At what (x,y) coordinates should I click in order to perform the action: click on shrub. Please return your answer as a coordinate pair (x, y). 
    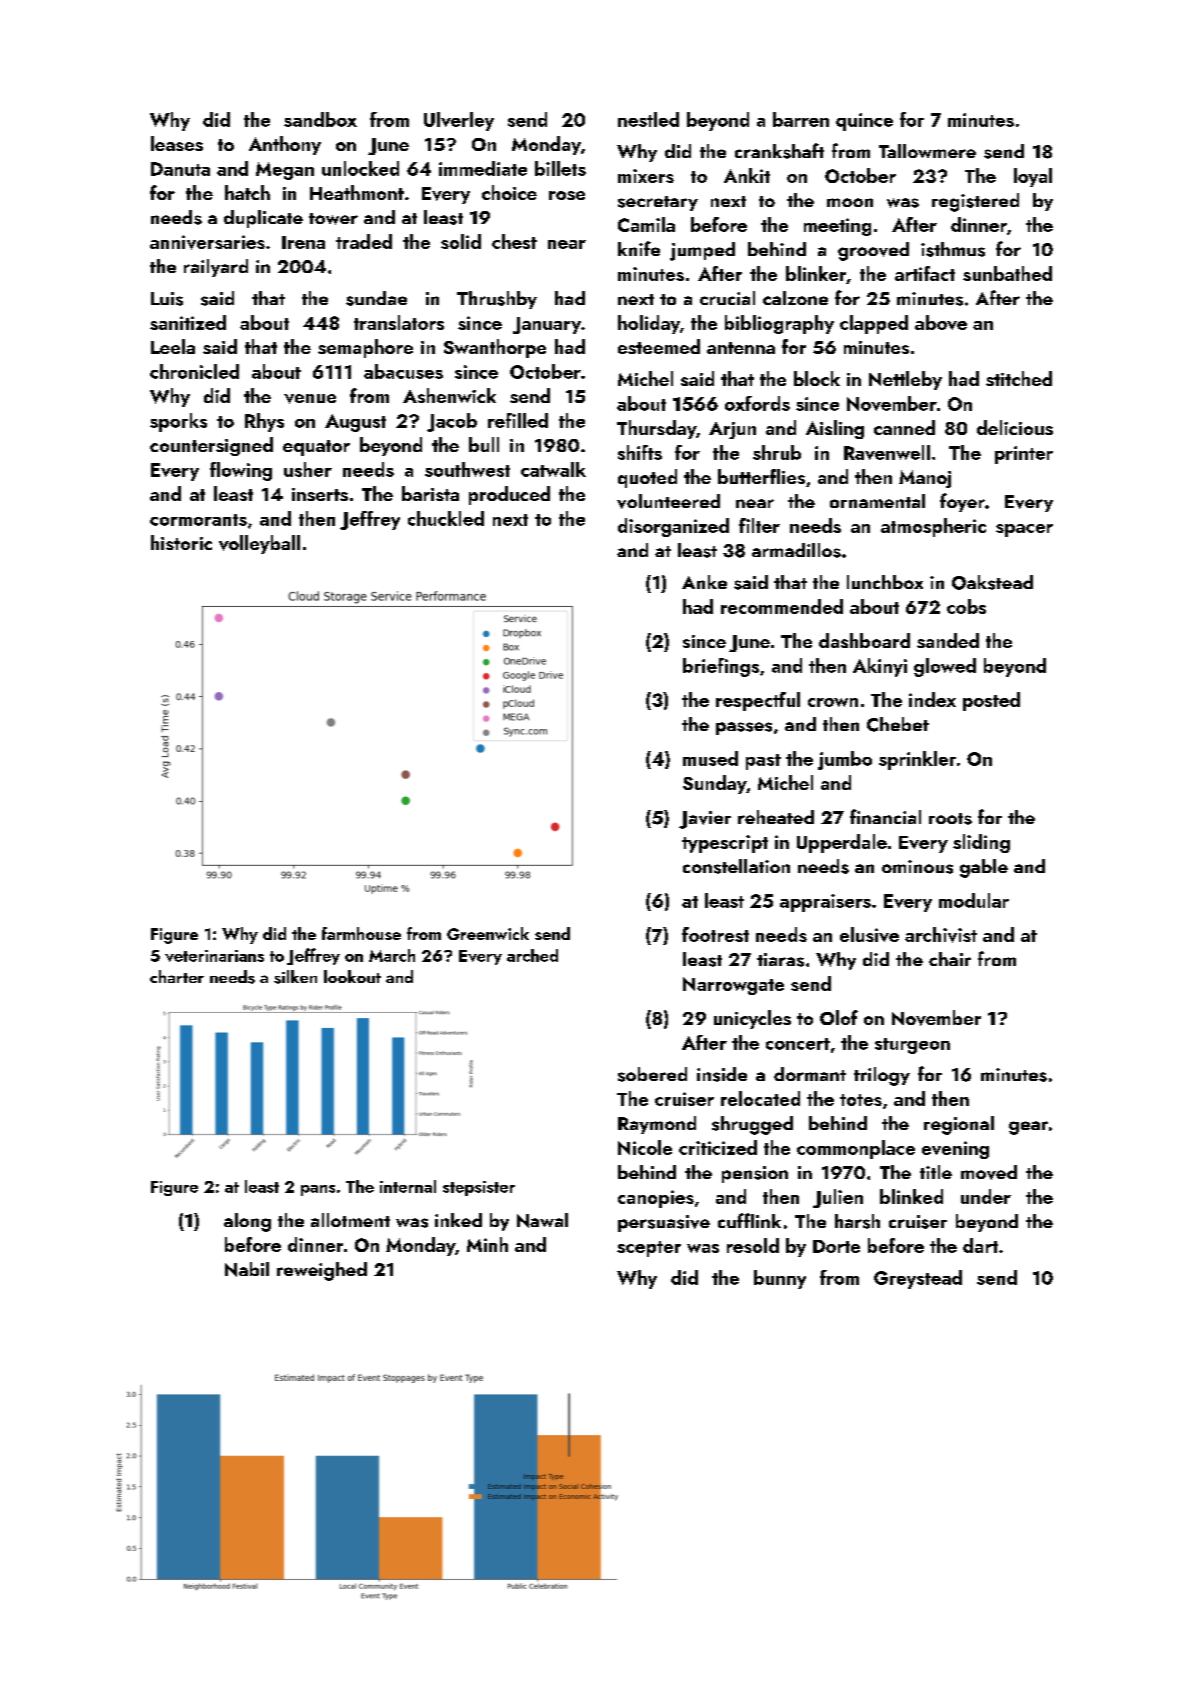
    Looking at the image, I should click on (777, 452).
